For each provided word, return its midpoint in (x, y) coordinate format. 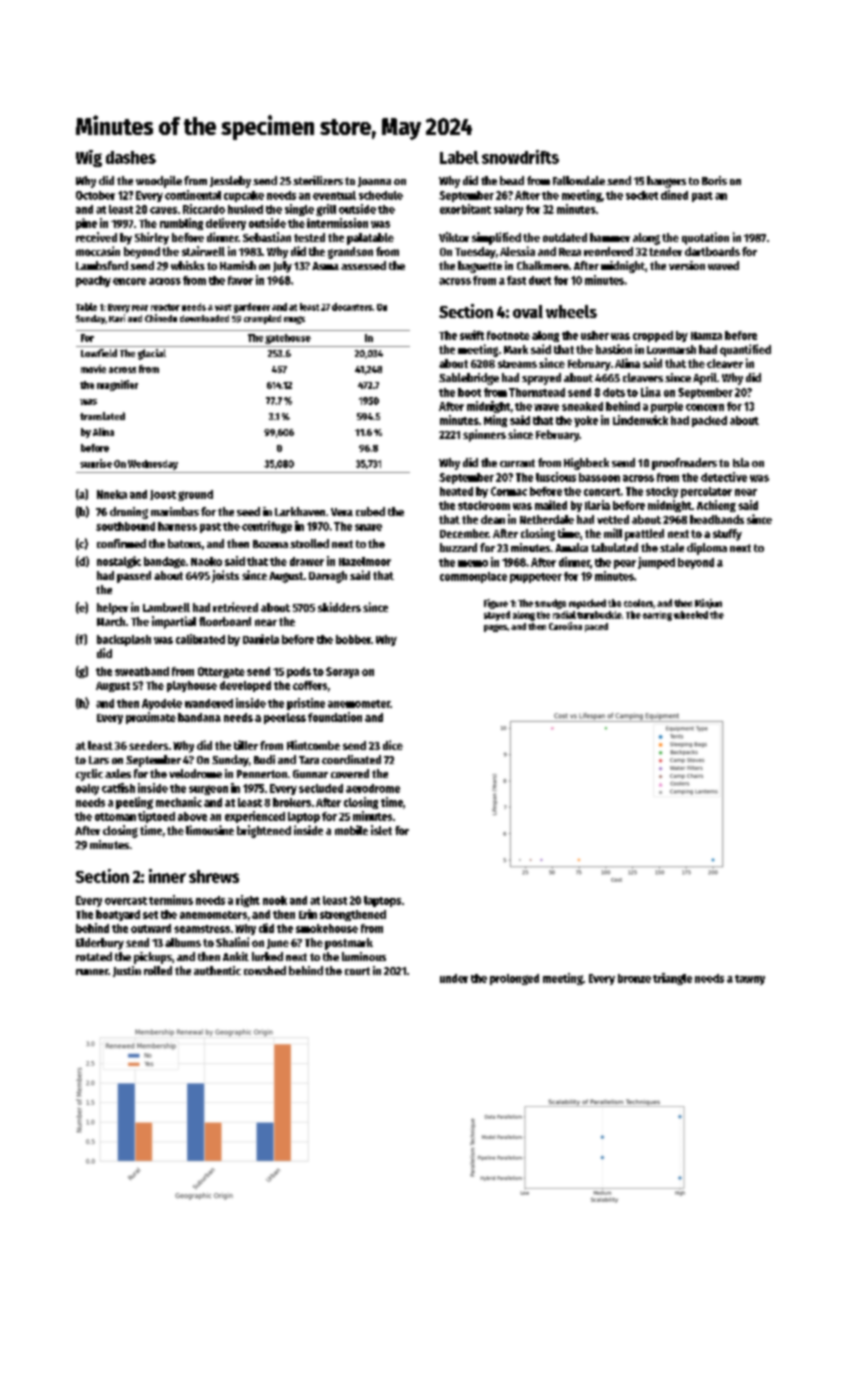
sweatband (142, 671)
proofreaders (684, 464)
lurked (267, 956)
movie (93, 369)
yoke (586, 421)
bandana (199, 717)
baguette (480, 267)
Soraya (342, 672)
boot (469, 392)
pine (86, 224)
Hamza (706, 336)
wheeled (691, 615)
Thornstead (537, 392)
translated (102, 416)
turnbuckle (599, 615)
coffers (310, 685)
